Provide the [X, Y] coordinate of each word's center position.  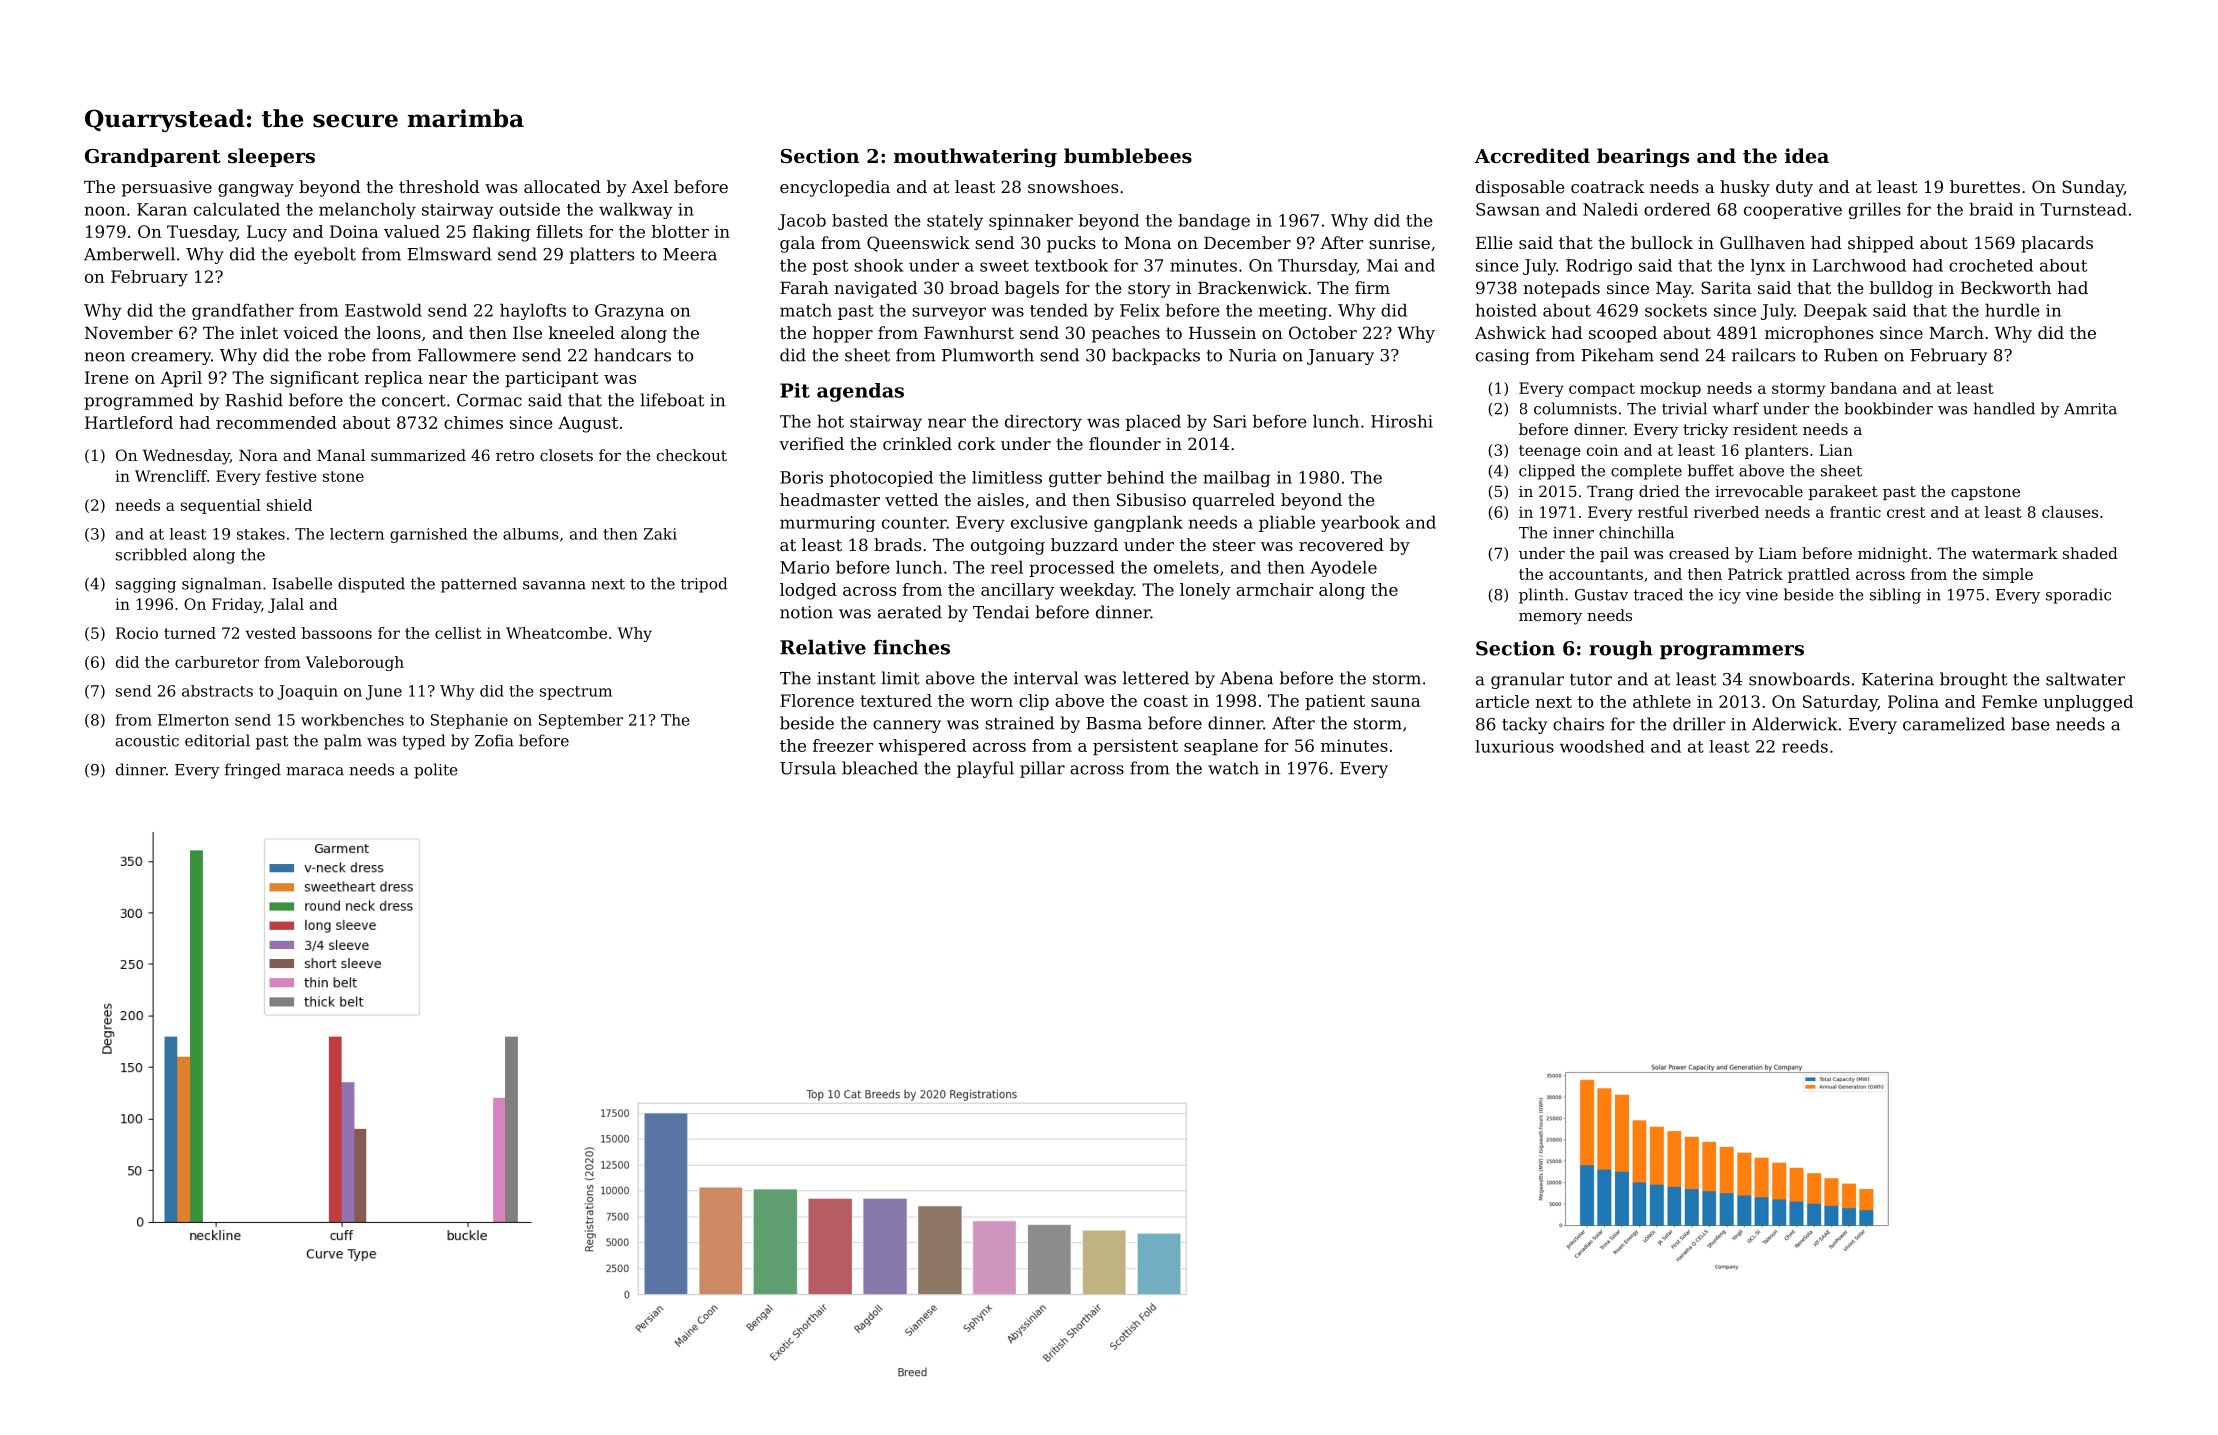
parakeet [1843, 492]
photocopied [881, 479]
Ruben [1851, 355]
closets [566, 455]
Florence [817, 700]
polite [436, 771]
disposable [1520, 188]
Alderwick [1795, 724]
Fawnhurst [969, 332]
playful [985, 769]
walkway [636, 211]
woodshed [1602, 746]
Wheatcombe [556, 633]
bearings [1643, 157]
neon [105, 357]
